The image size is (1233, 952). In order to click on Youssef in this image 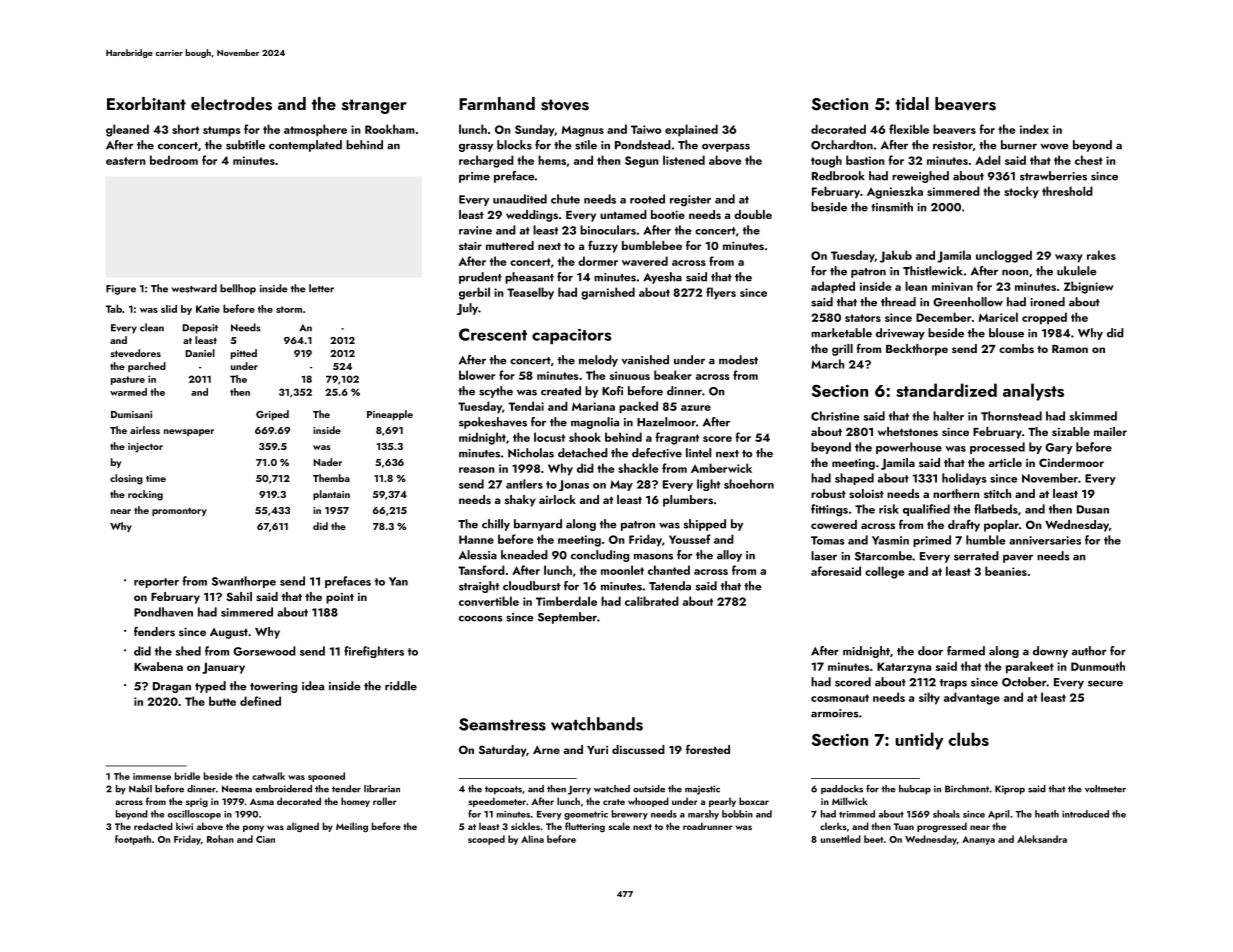, I will do `click(690, 539)`.
